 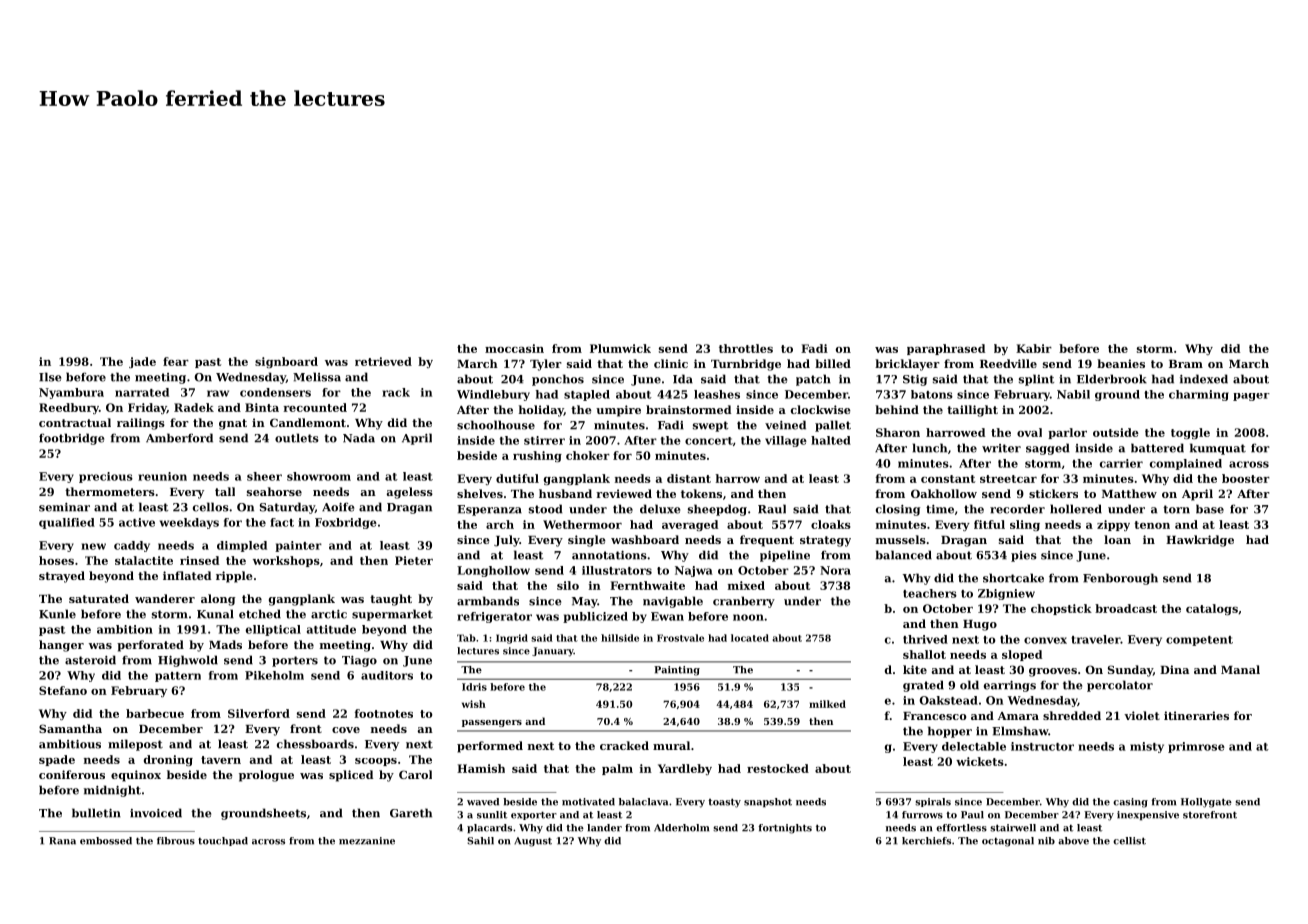 I want to click on Gareth, so click(x=411, y=813).
